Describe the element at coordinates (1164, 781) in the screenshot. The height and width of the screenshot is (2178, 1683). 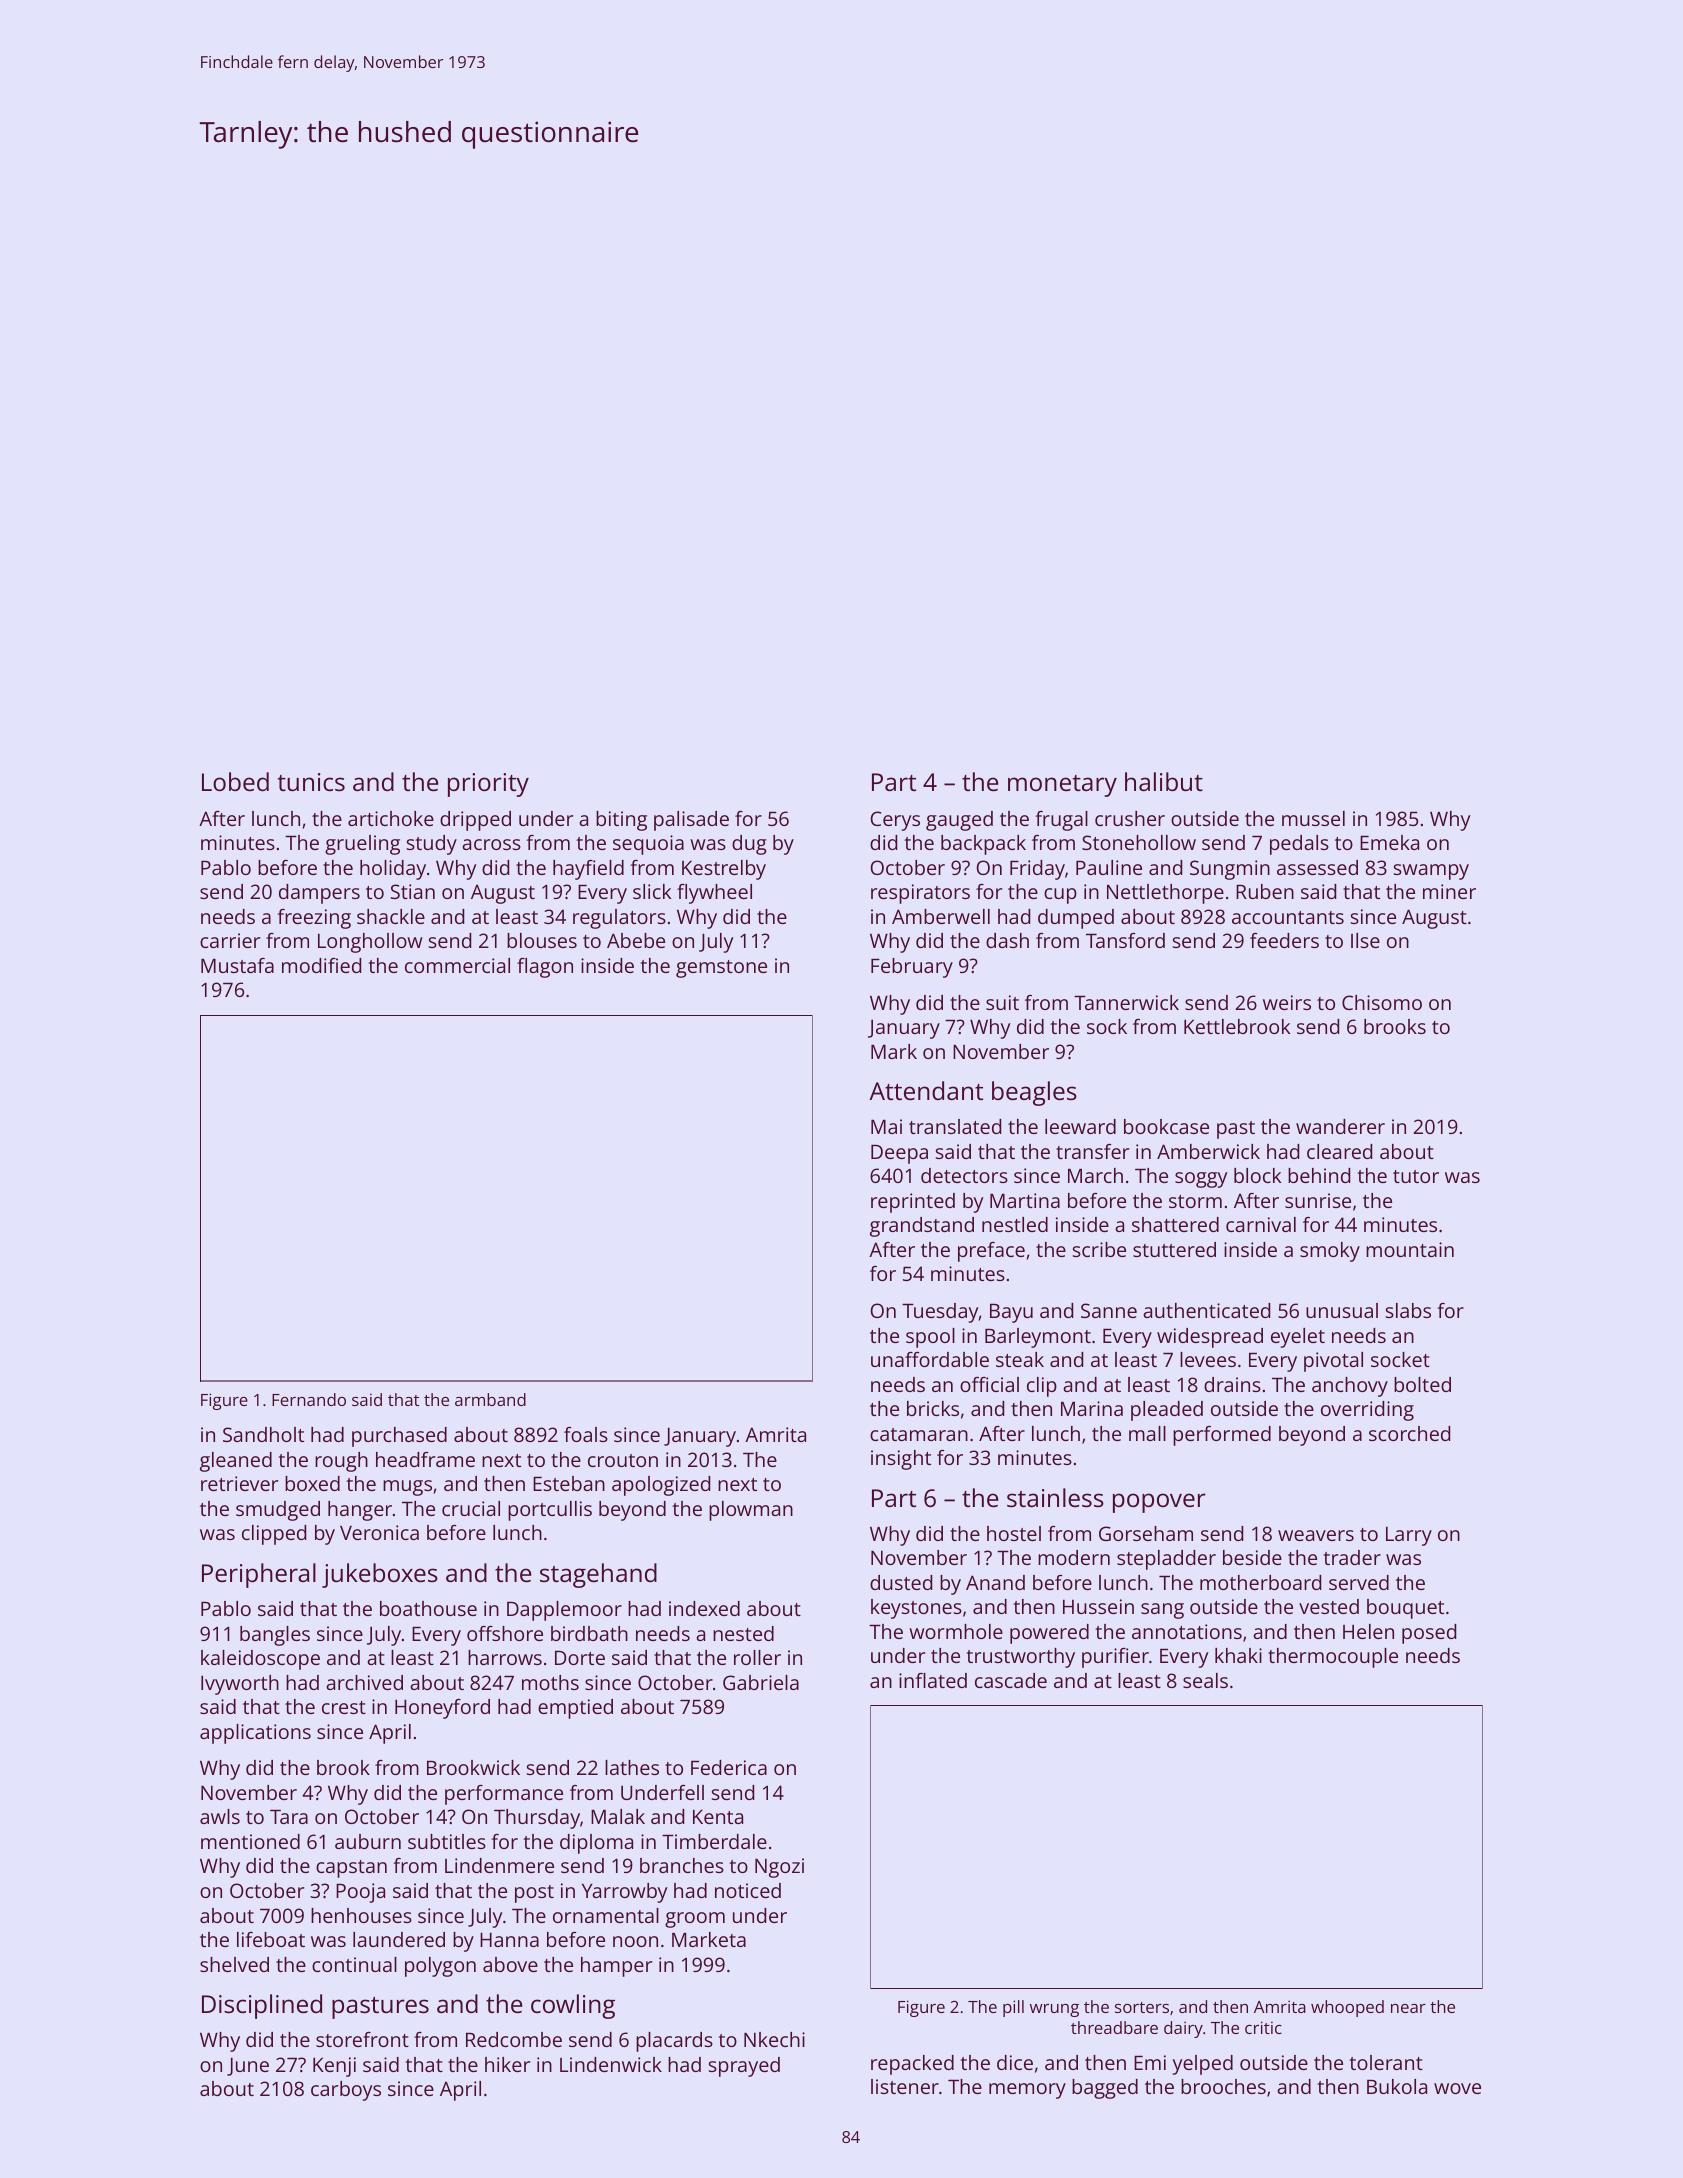
I see `halibut` at that location.
